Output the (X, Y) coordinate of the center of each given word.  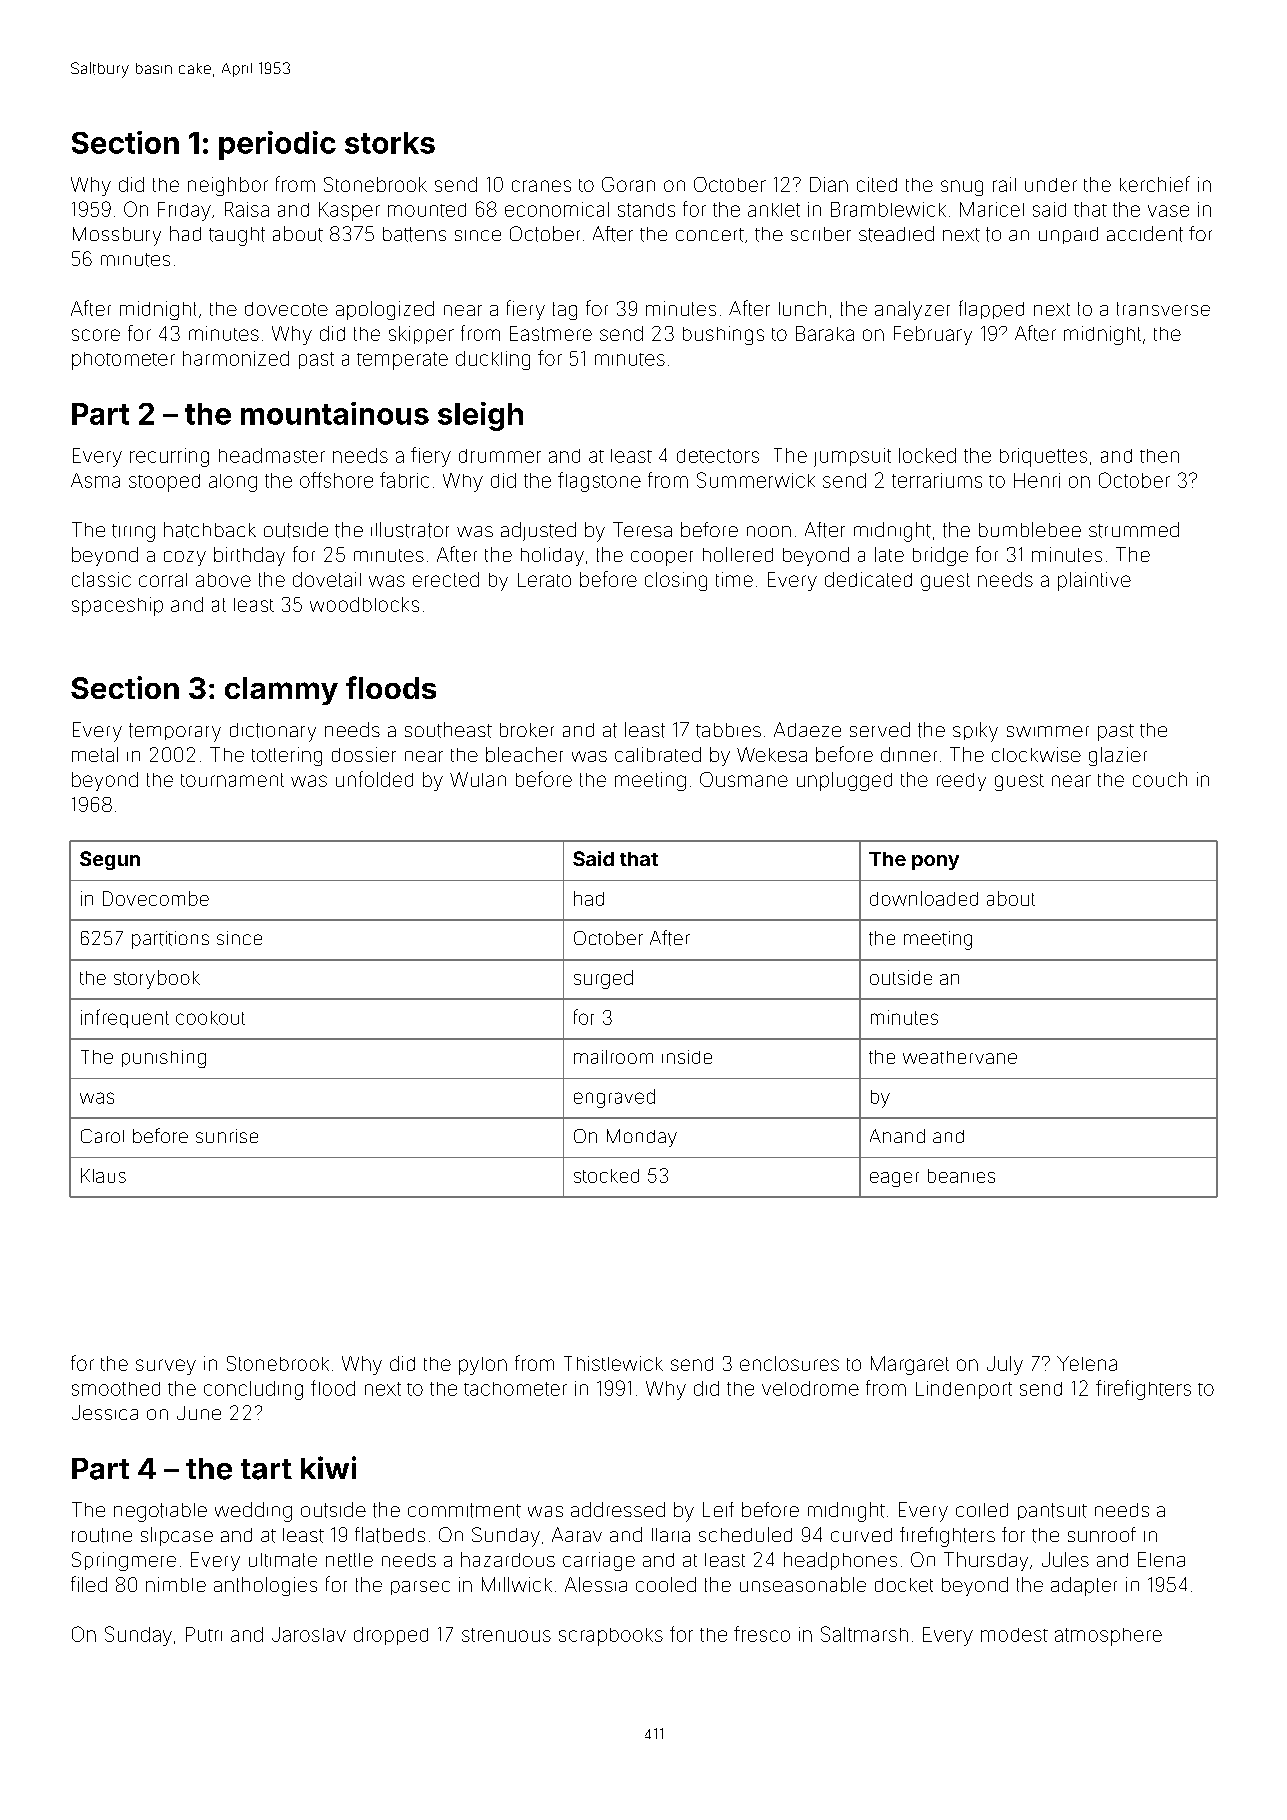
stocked (606, 1176)
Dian (829, 184)
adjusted (538, 531)
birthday (249, 556)
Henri (1037, 480)
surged (603, 979)
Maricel (992, 209)
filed (89, 1584)
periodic (277, 145)
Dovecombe (156, 898)
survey (166, 1367)
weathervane (960, 1057)
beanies (961, 1176)
